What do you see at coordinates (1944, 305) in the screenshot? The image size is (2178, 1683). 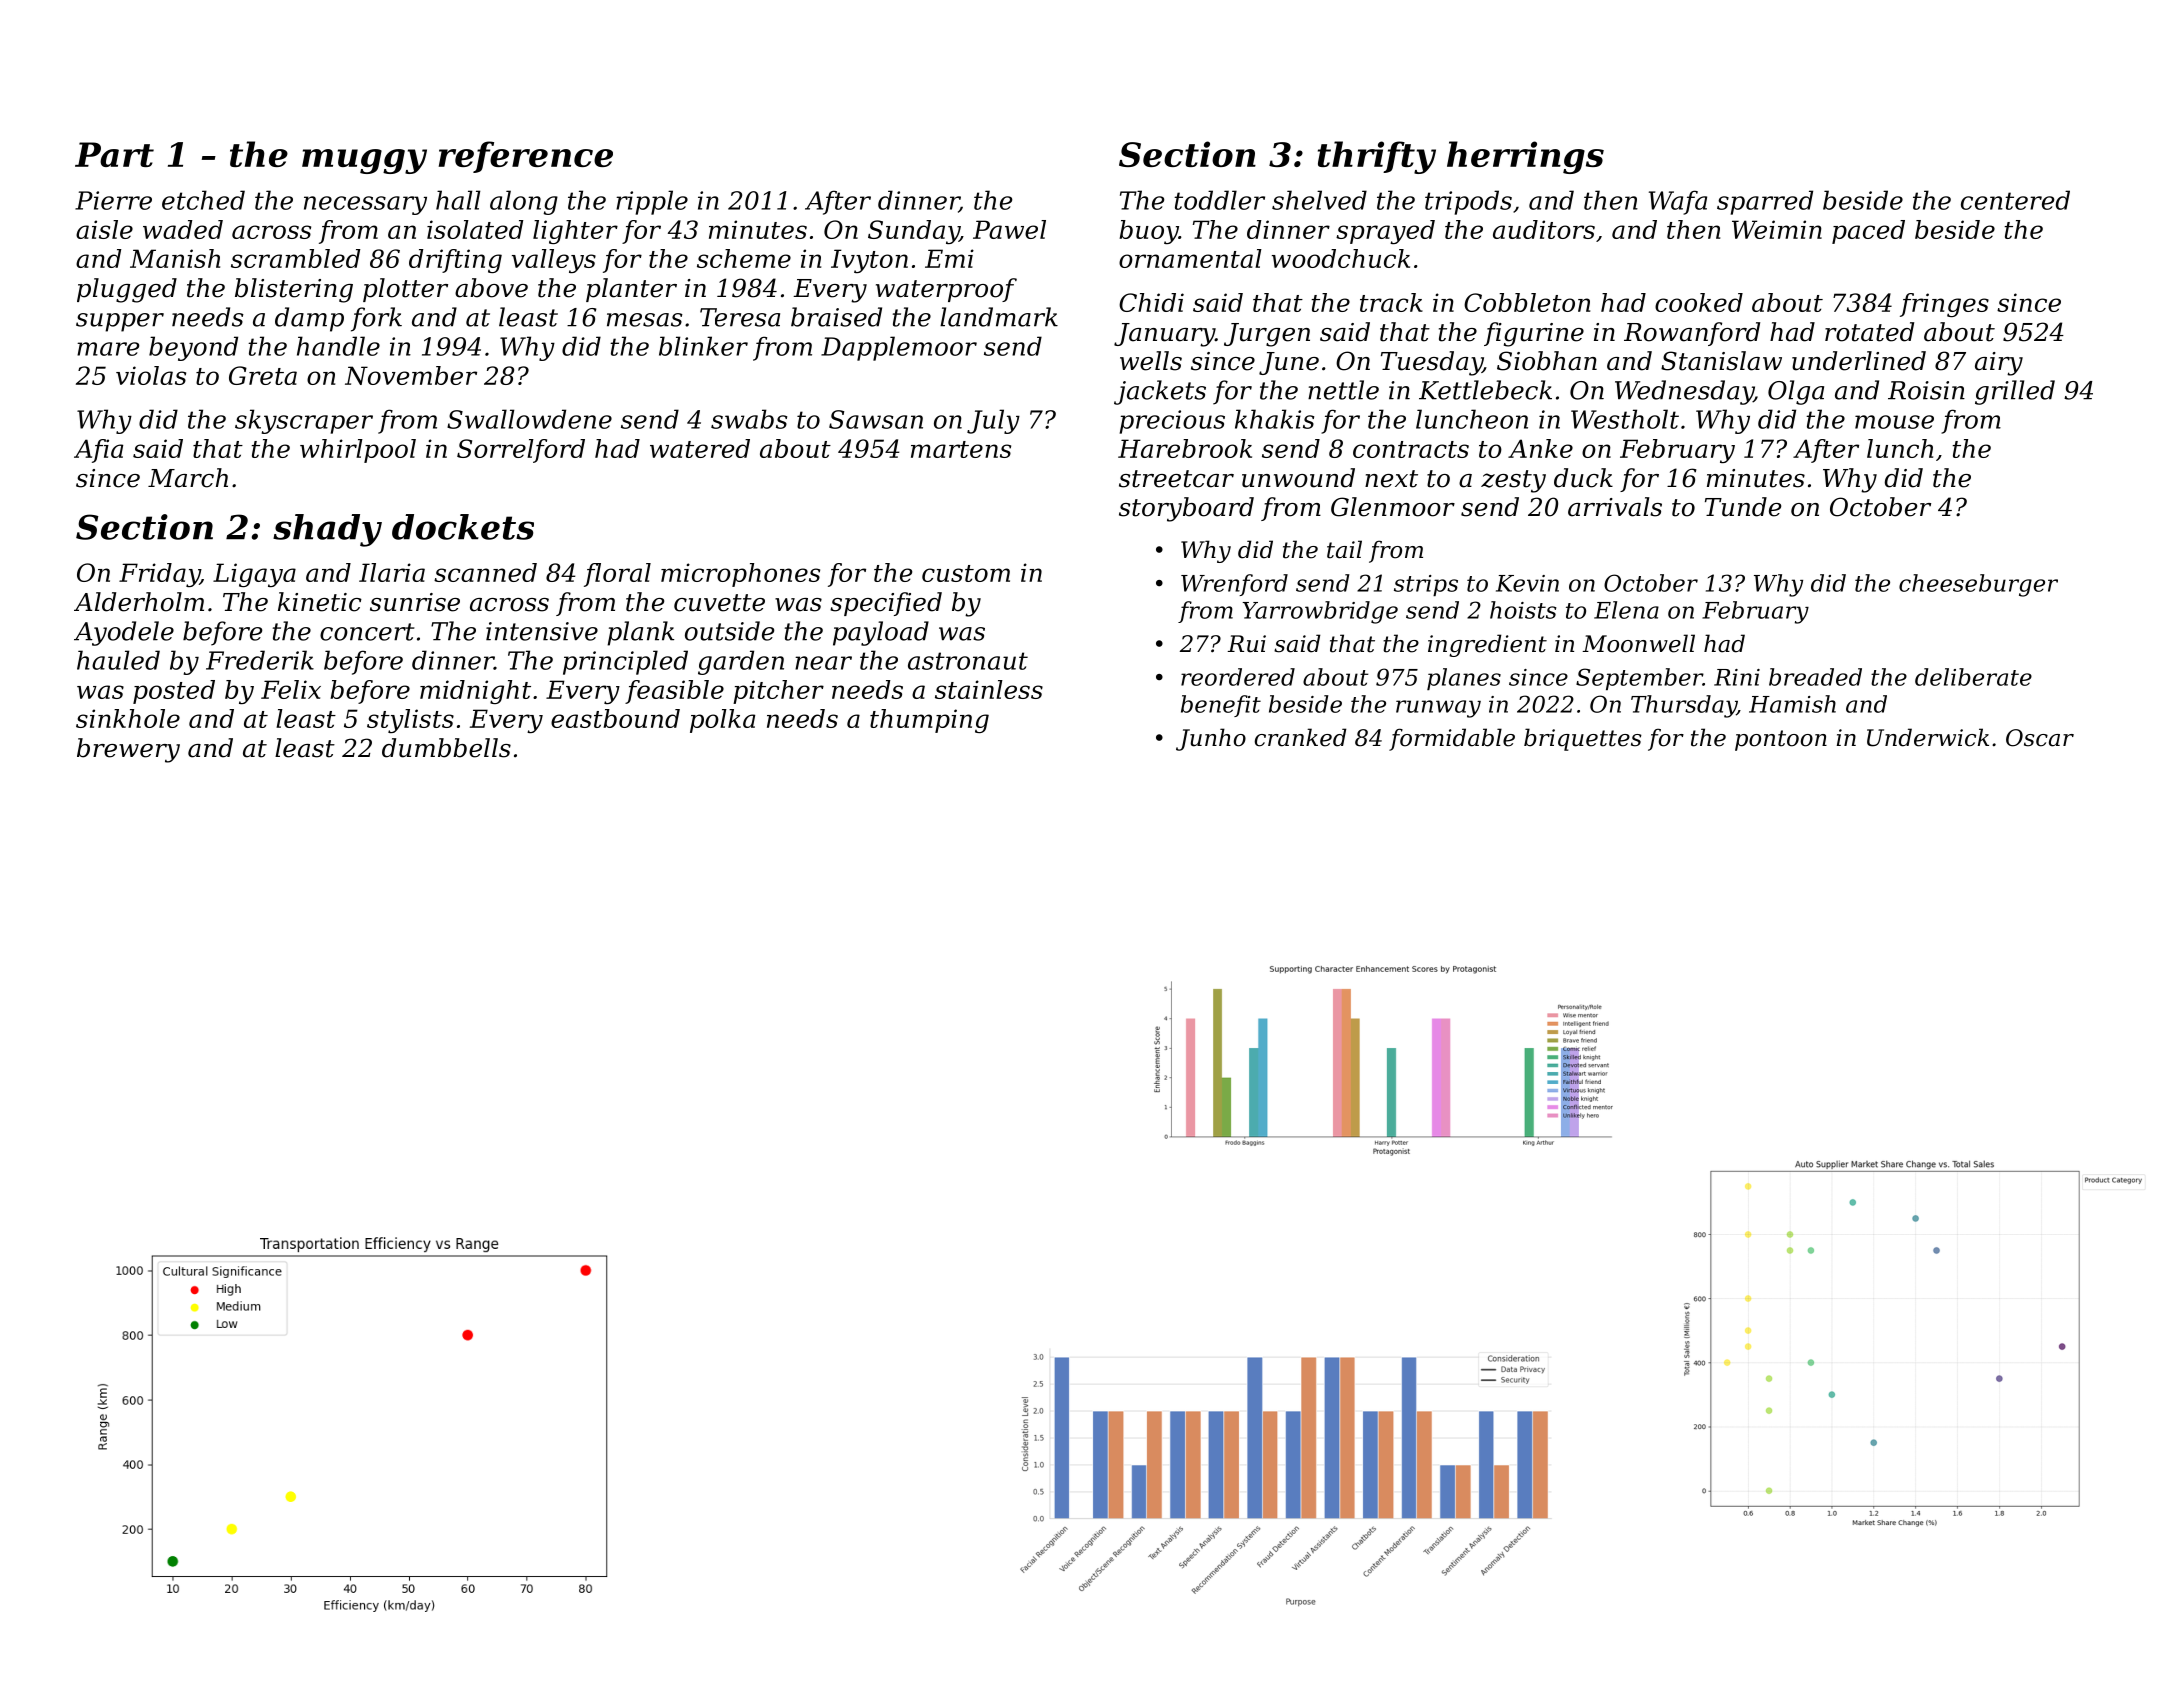 I see `fringes` at bounding box center [1944, 305].
